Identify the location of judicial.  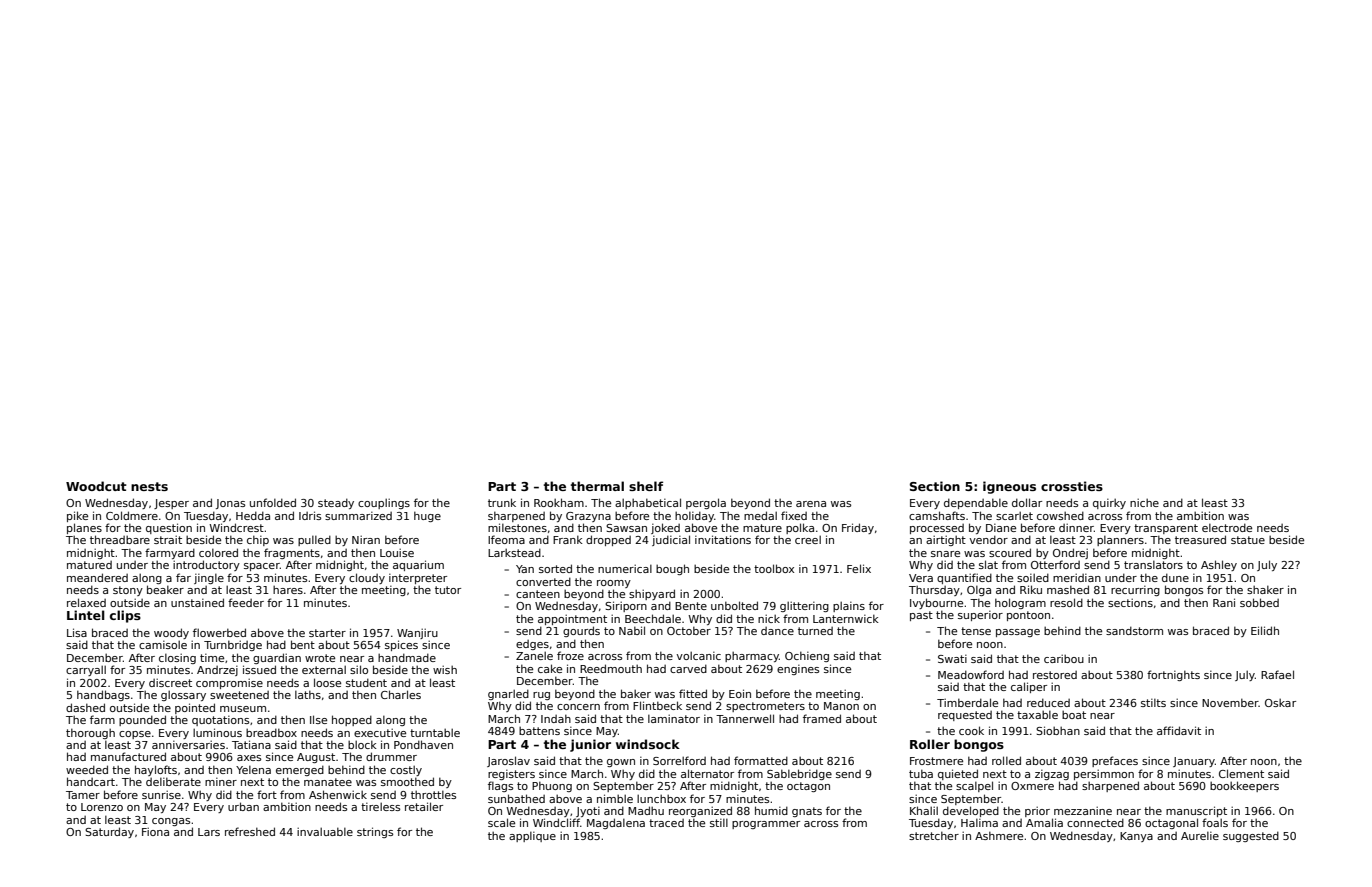
(671, 540).
